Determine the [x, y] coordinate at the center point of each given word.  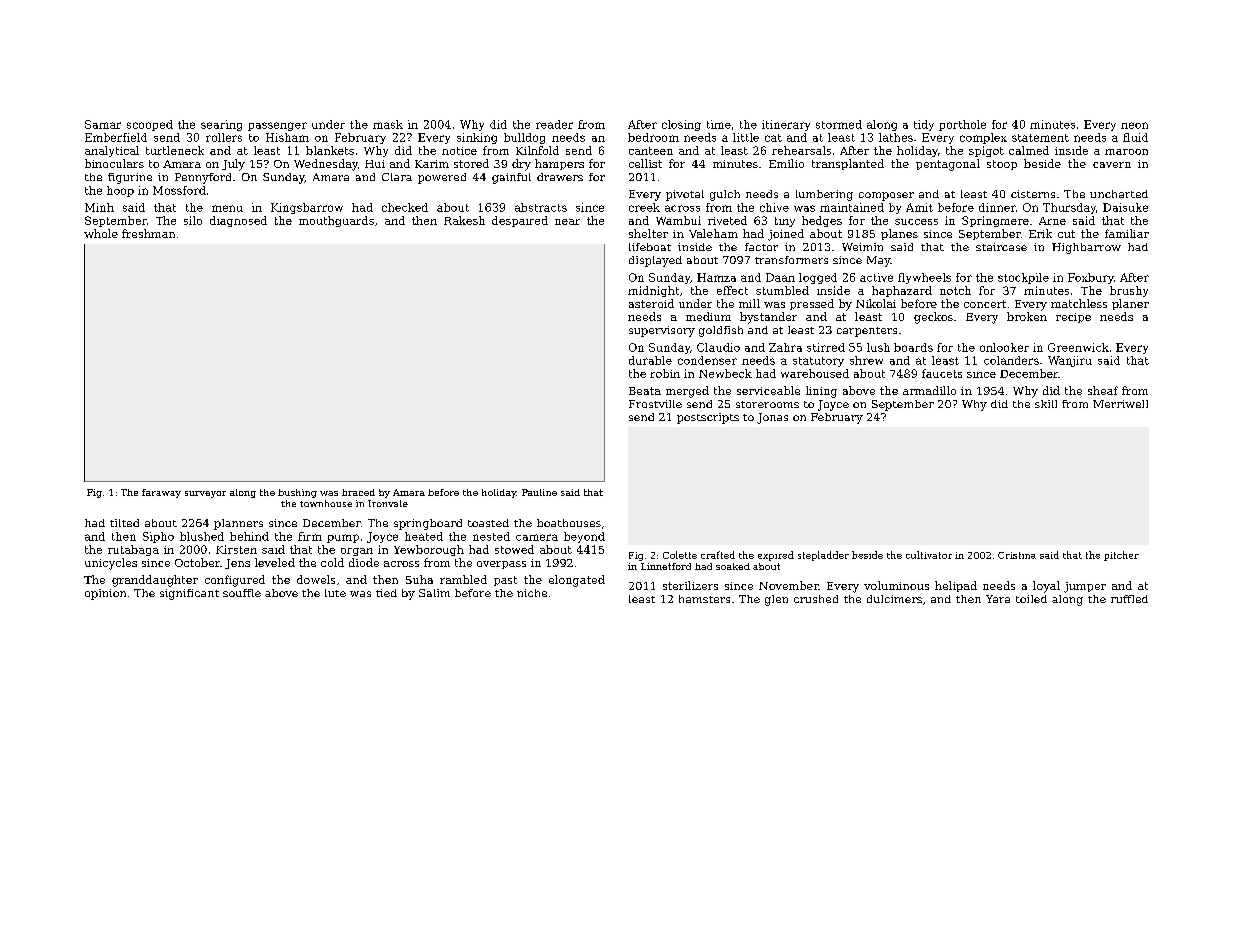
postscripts [708, 418]
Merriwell [1120, 404]
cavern [1112, 165]
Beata [645, 391]
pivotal [685, 195]
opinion [105, 594]
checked [405, 207]
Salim [434, 593]
